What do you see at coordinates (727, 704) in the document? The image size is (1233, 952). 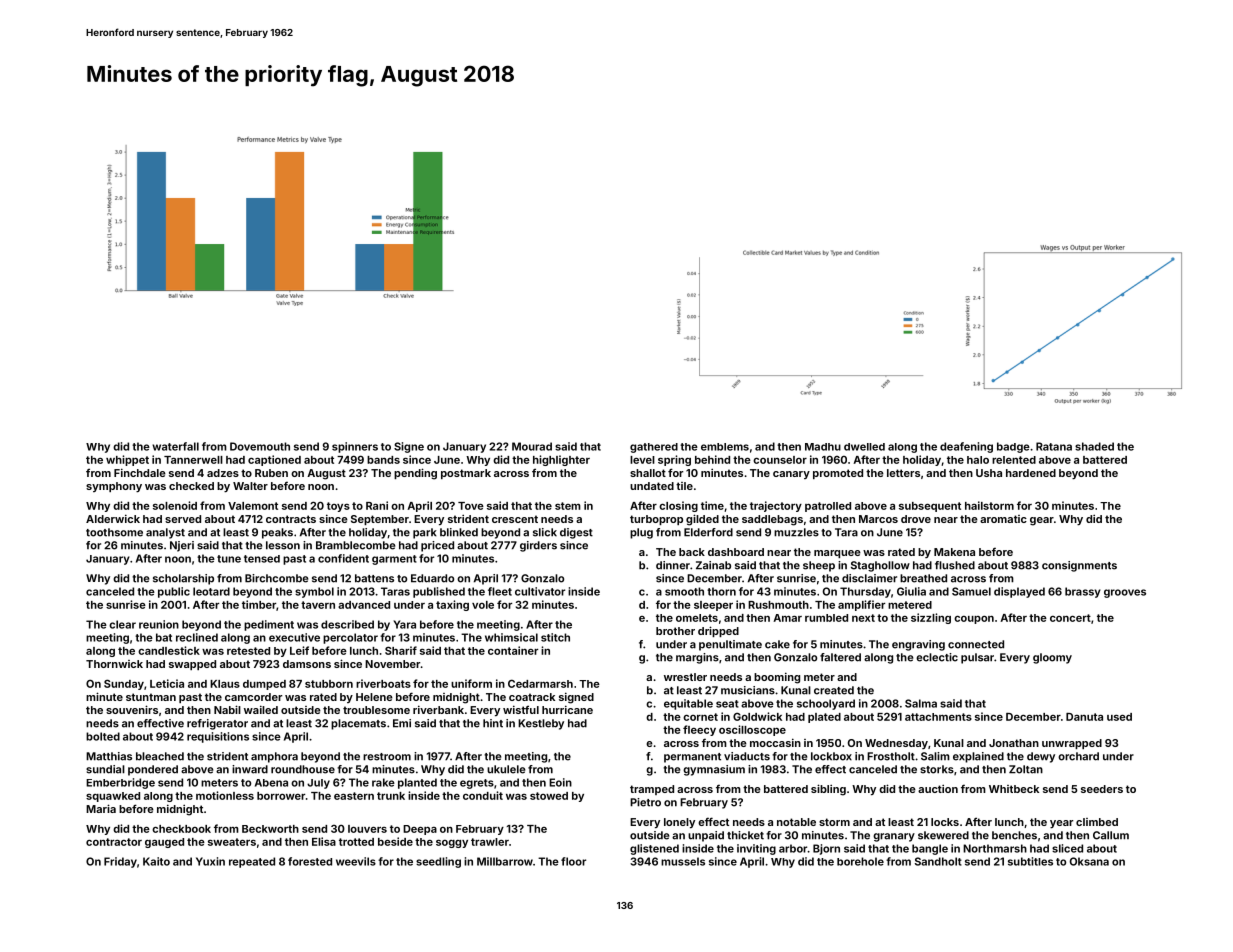 I see `seat` at bounding box center [727, 704].
